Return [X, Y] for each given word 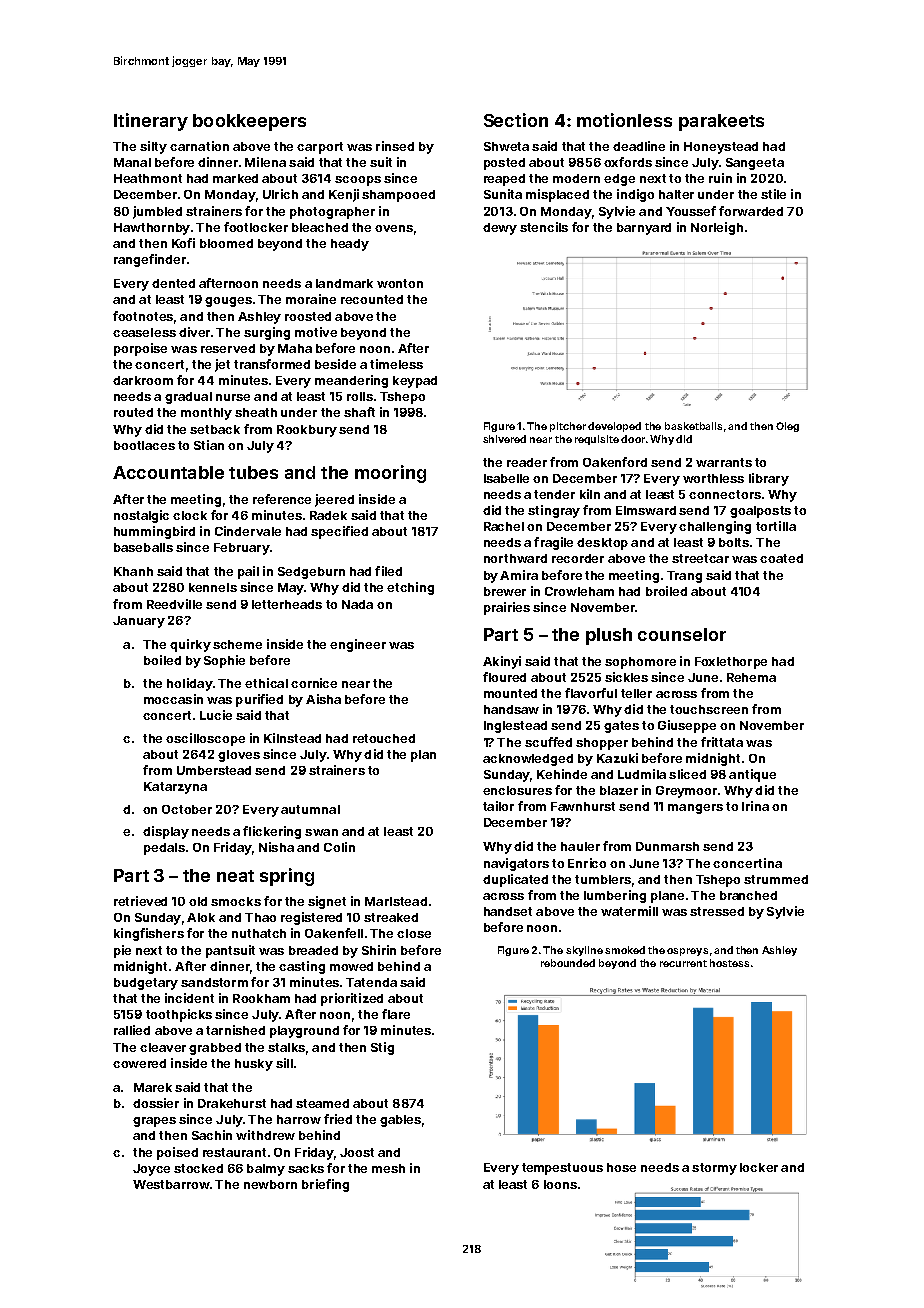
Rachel [504, 526]
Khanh [133, 571]
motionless [624, 120]
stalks [286, 1047]
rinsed [395, 146]
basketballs [693, 426]
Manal [132, 162]
